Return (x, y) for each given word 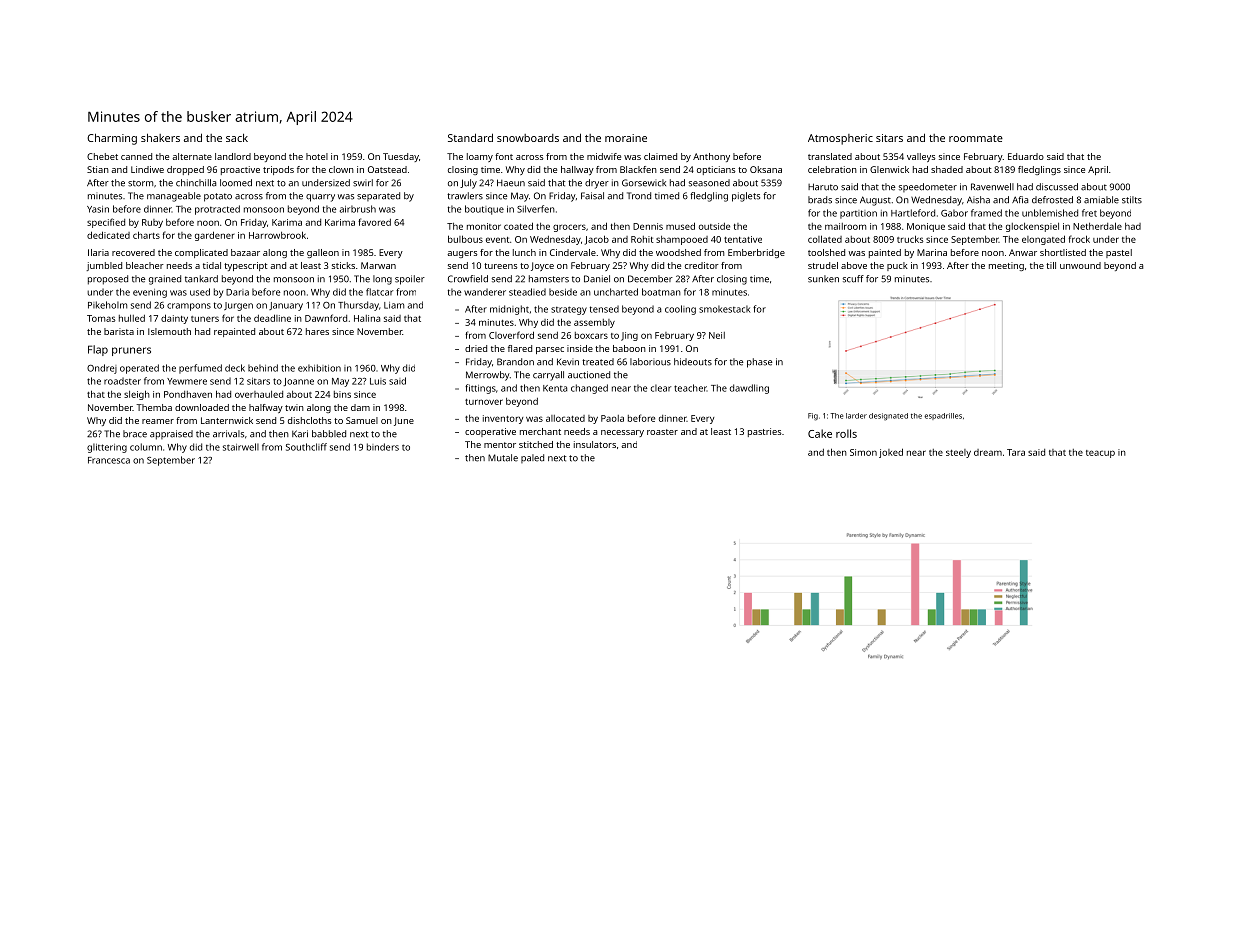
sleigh (137, 395)
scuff (853, 279)
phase (760, 363)
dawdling (749, 389)
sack (237, 138)
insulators (595, 444)
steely (958, 453)
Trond (639, 196)
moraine (626, 138)
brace (135, 434)
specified (106, 223)
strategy (569, 310)
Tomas (101, 318)
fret (1089, 213)
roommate (976, 138)
